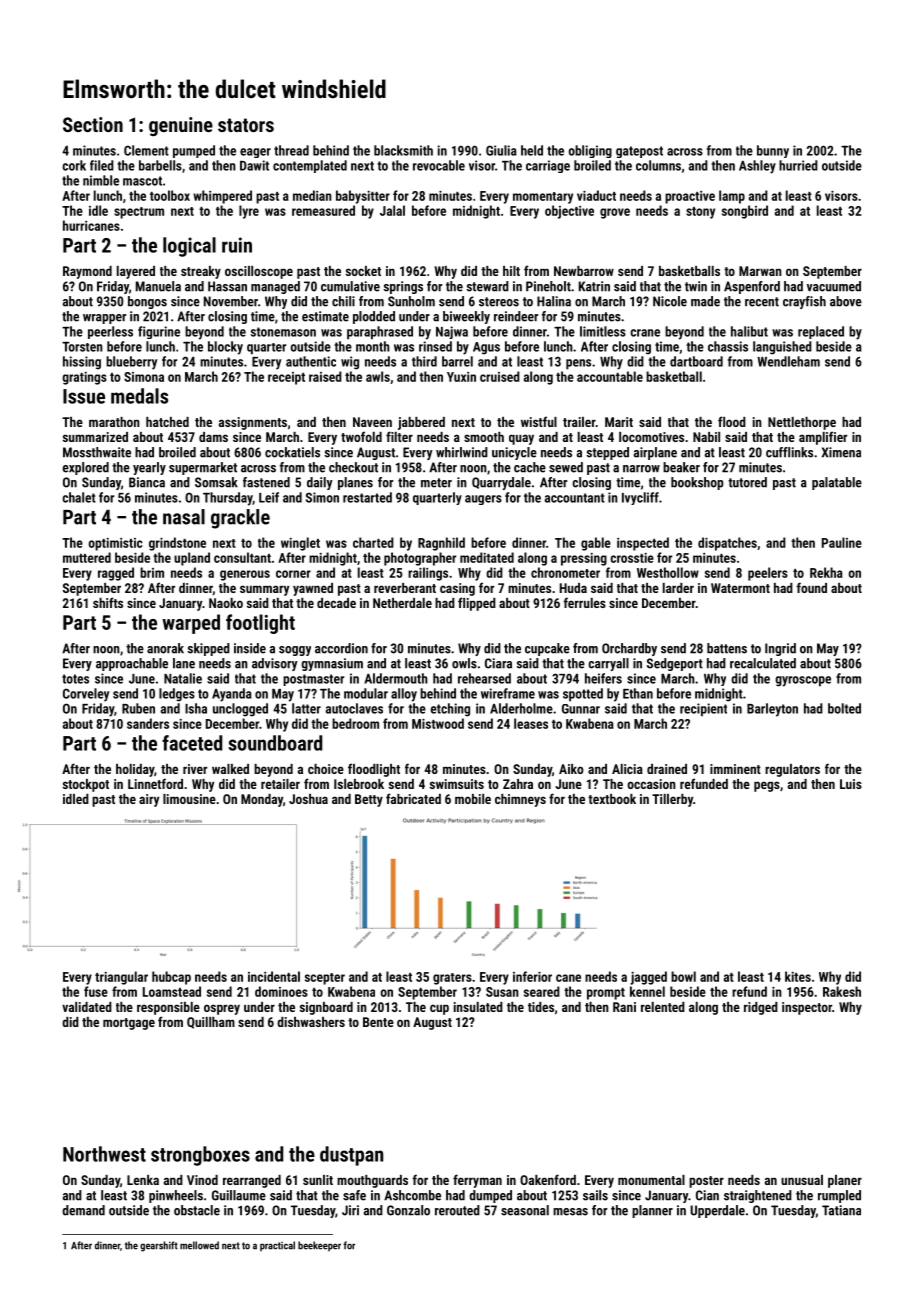 The image size is (924, 1308). I want to click on incidental, so click(274, 976).
